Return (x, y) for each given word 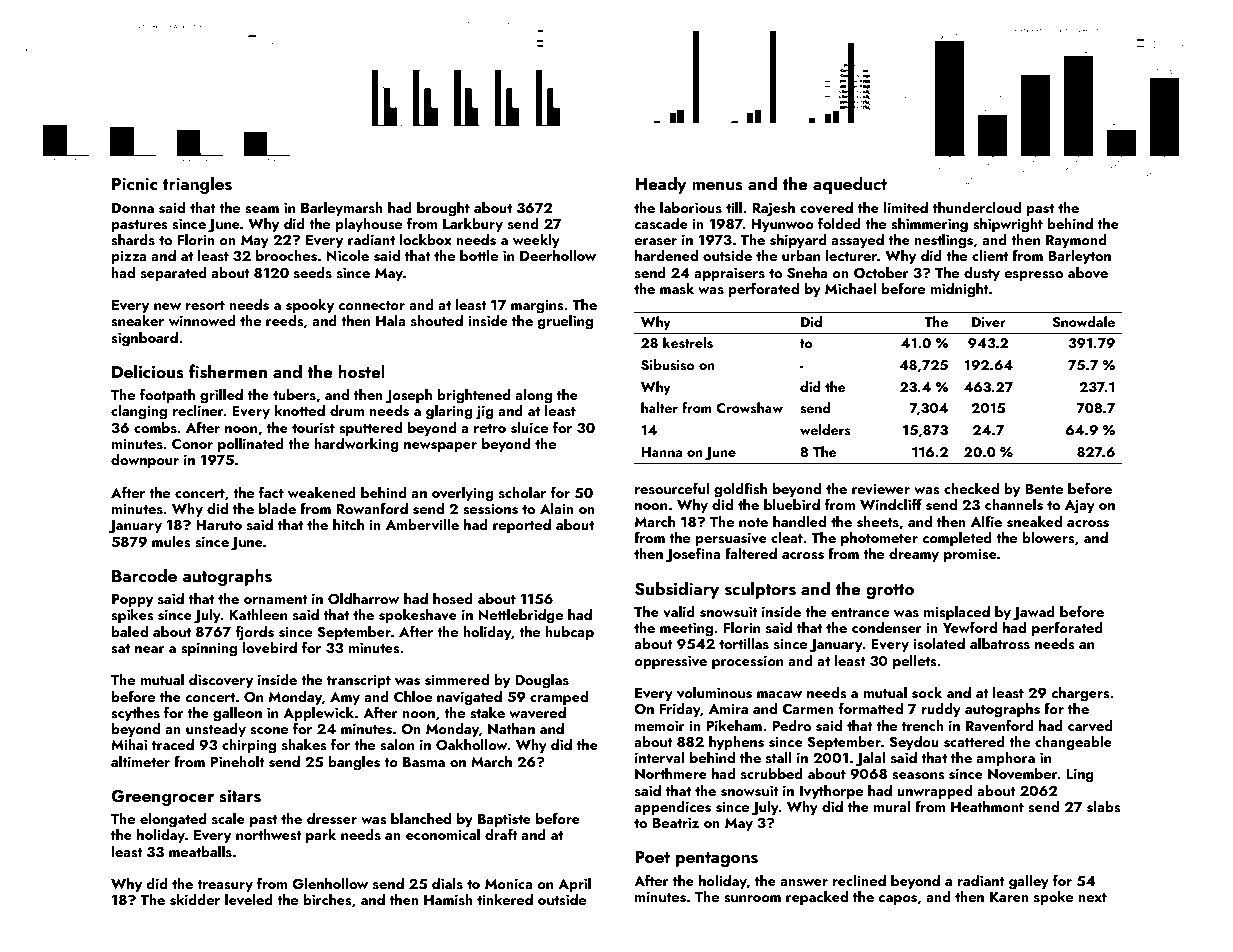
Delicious (148, 371)
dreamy (914, 555)
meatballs (200, 852)
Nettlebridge (520, 616)
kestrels (688, 343)
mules (171, 542)
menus (717, 186)
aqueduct (850, 185)
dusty (982, 274)
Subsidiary (677, 590)
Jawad (1034, 613)
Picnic (135, 184)
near (150, 649)
